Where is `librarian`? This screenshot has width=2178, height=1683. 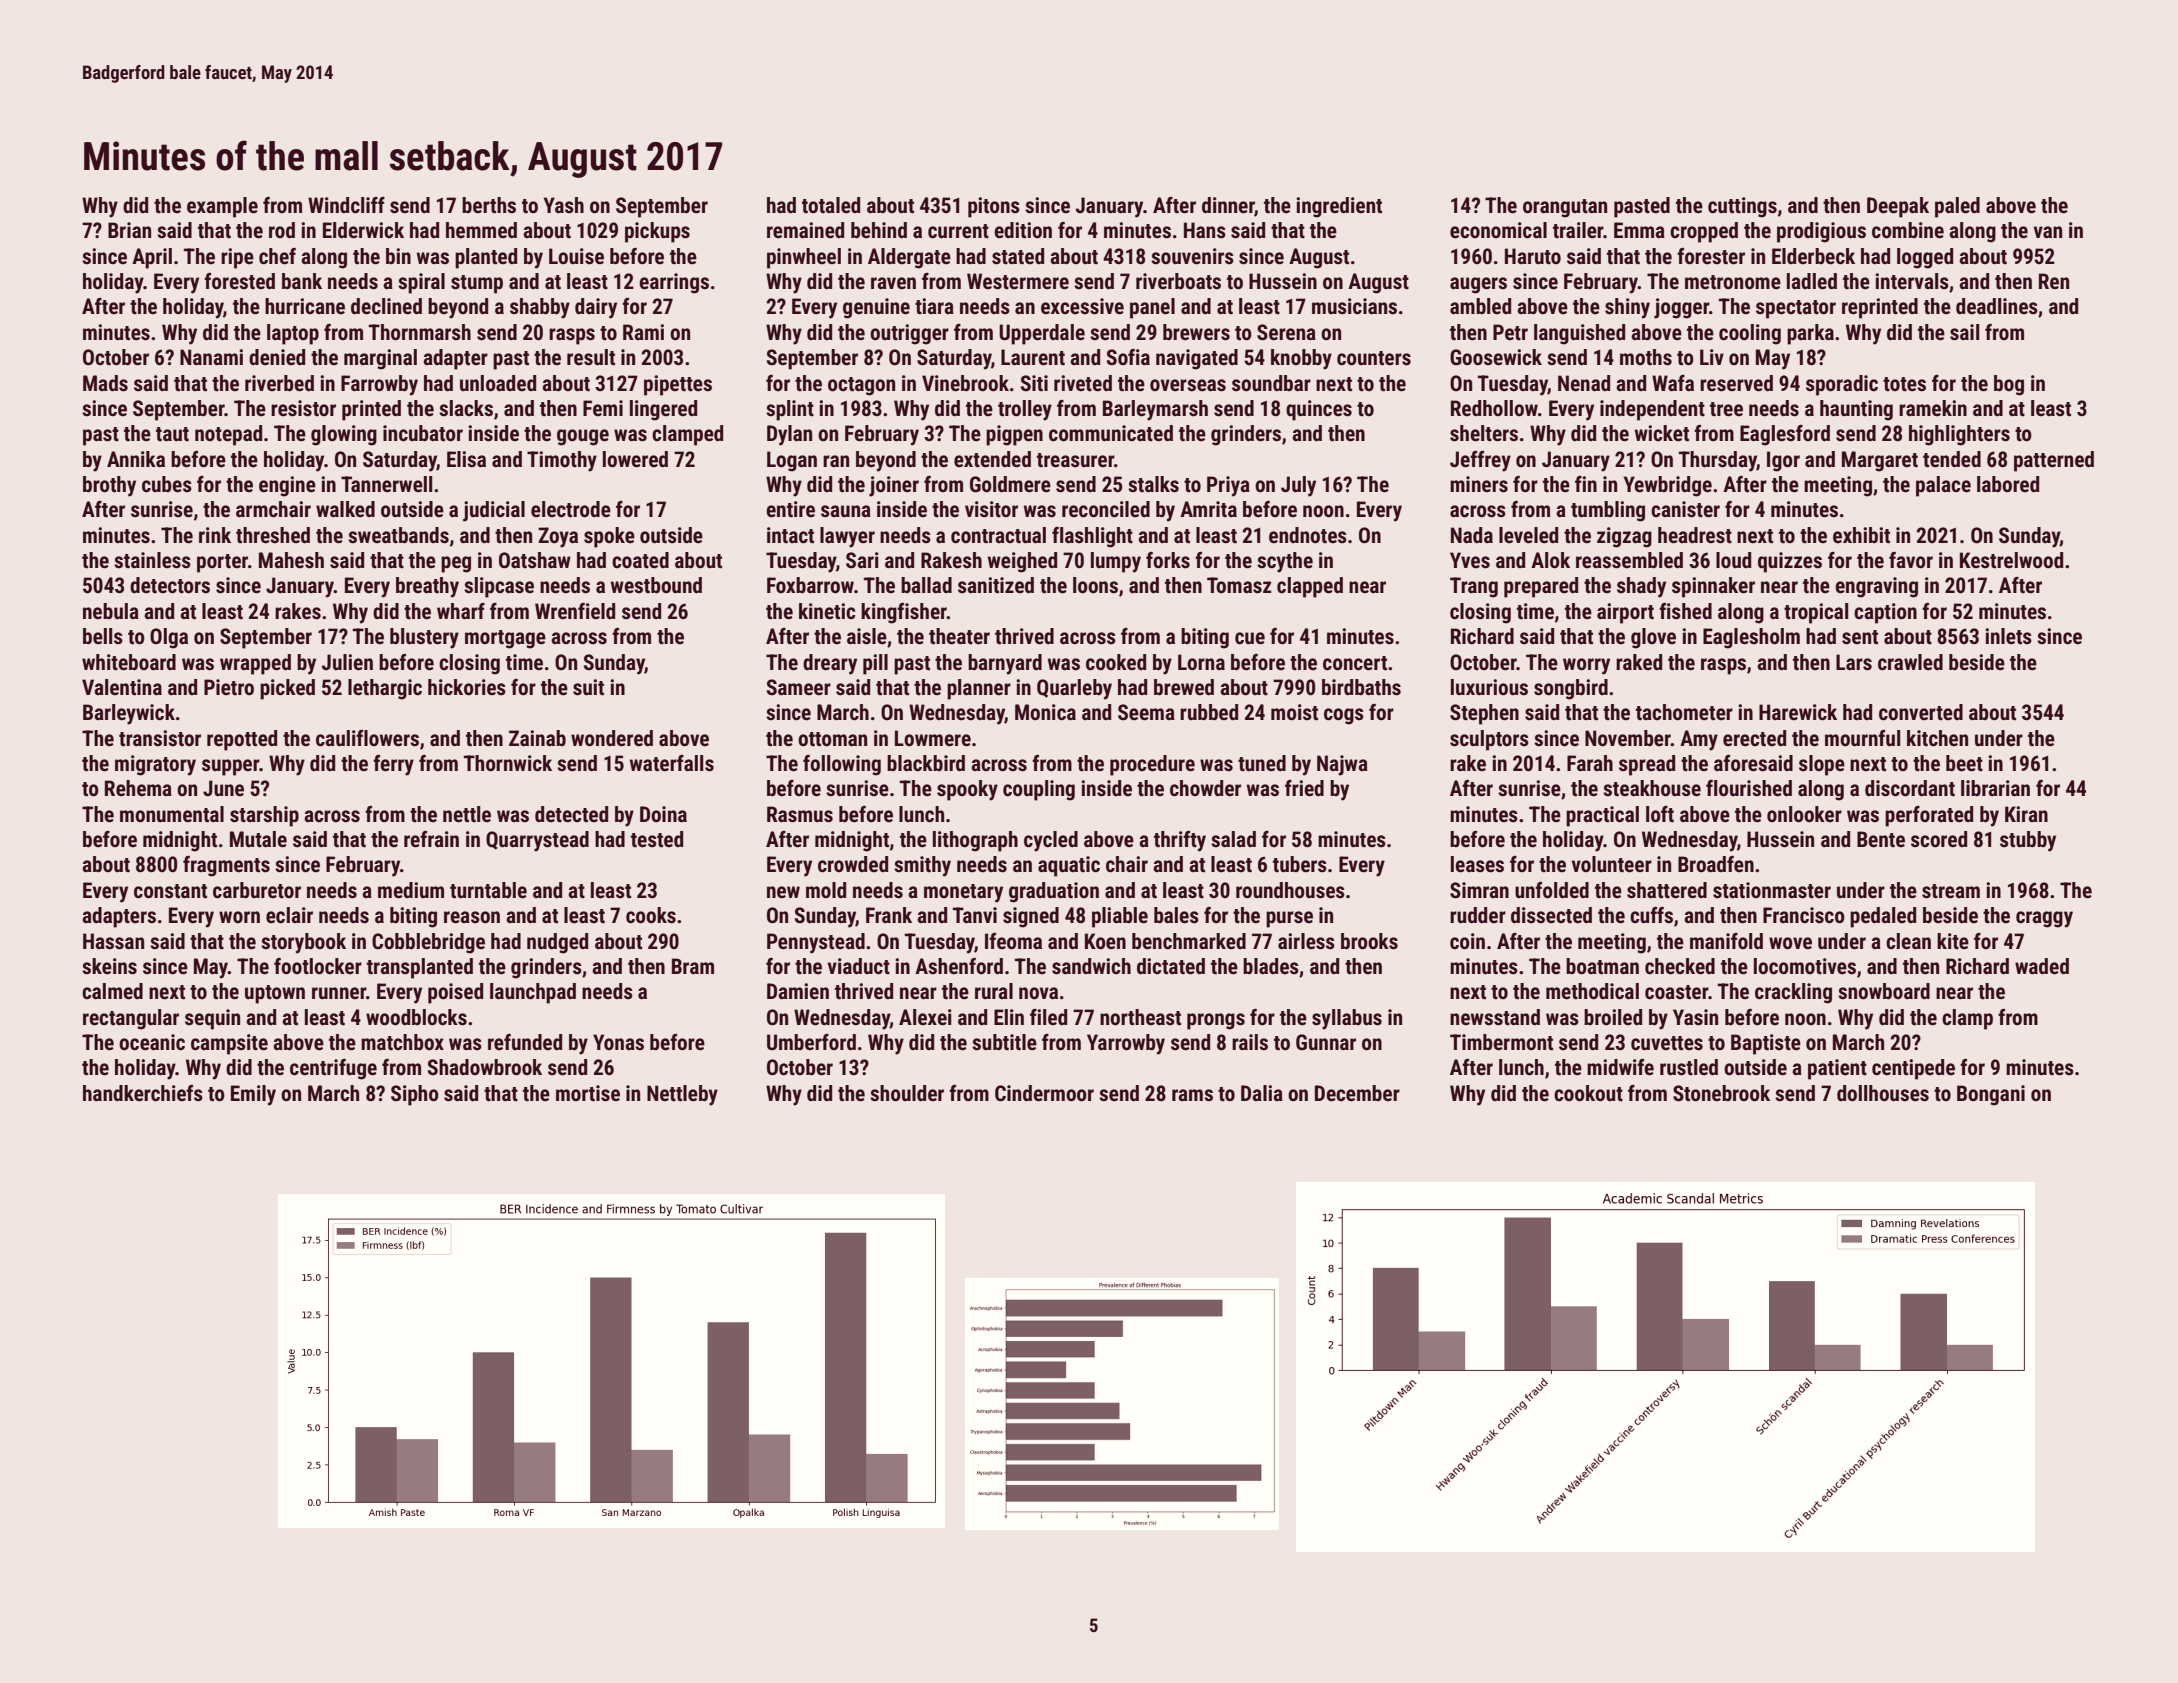 librarian is located at coordinates (1995, 788).
